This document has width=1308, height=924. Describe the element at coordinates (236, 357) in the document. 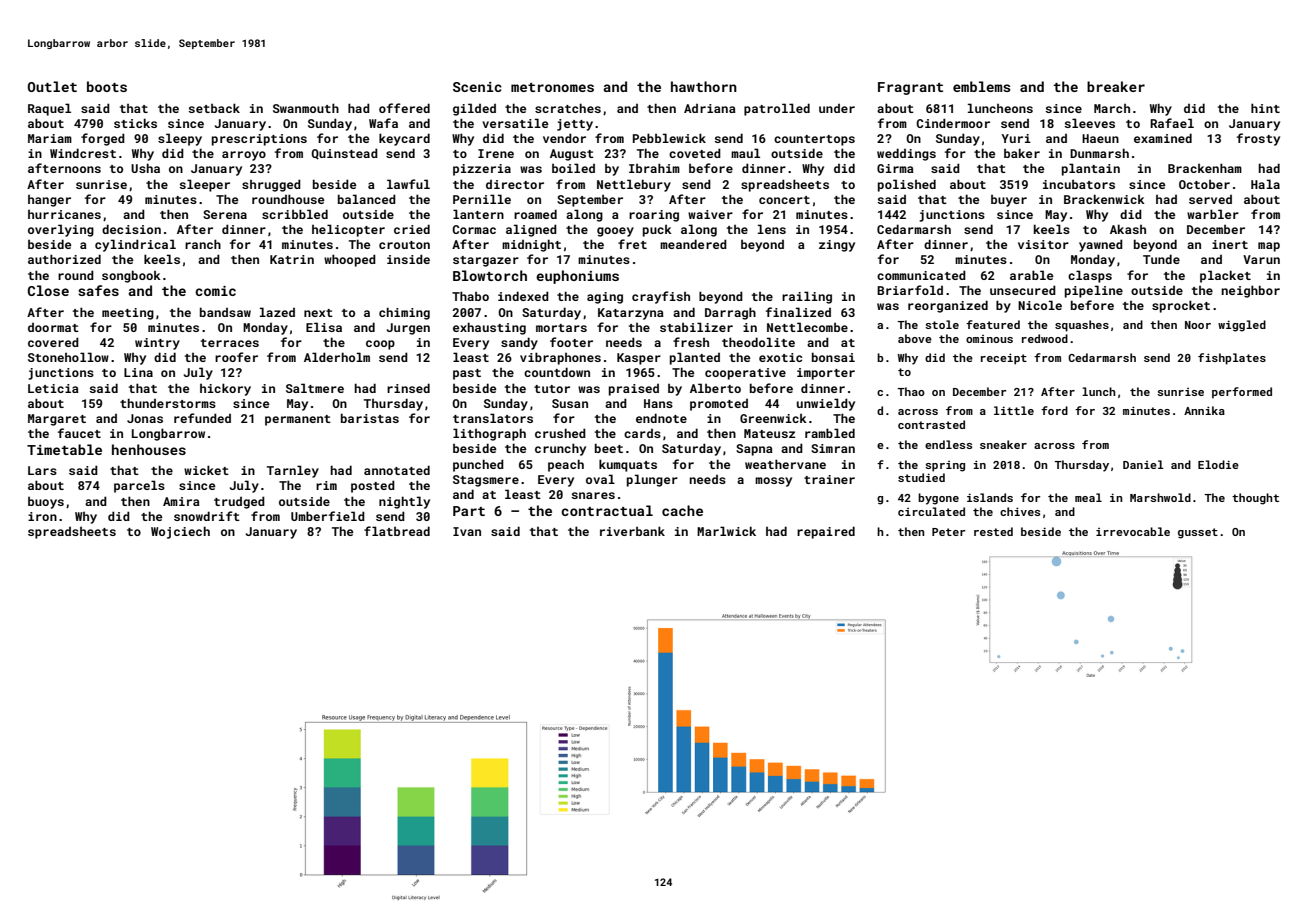

I see `roofer` at that location.
